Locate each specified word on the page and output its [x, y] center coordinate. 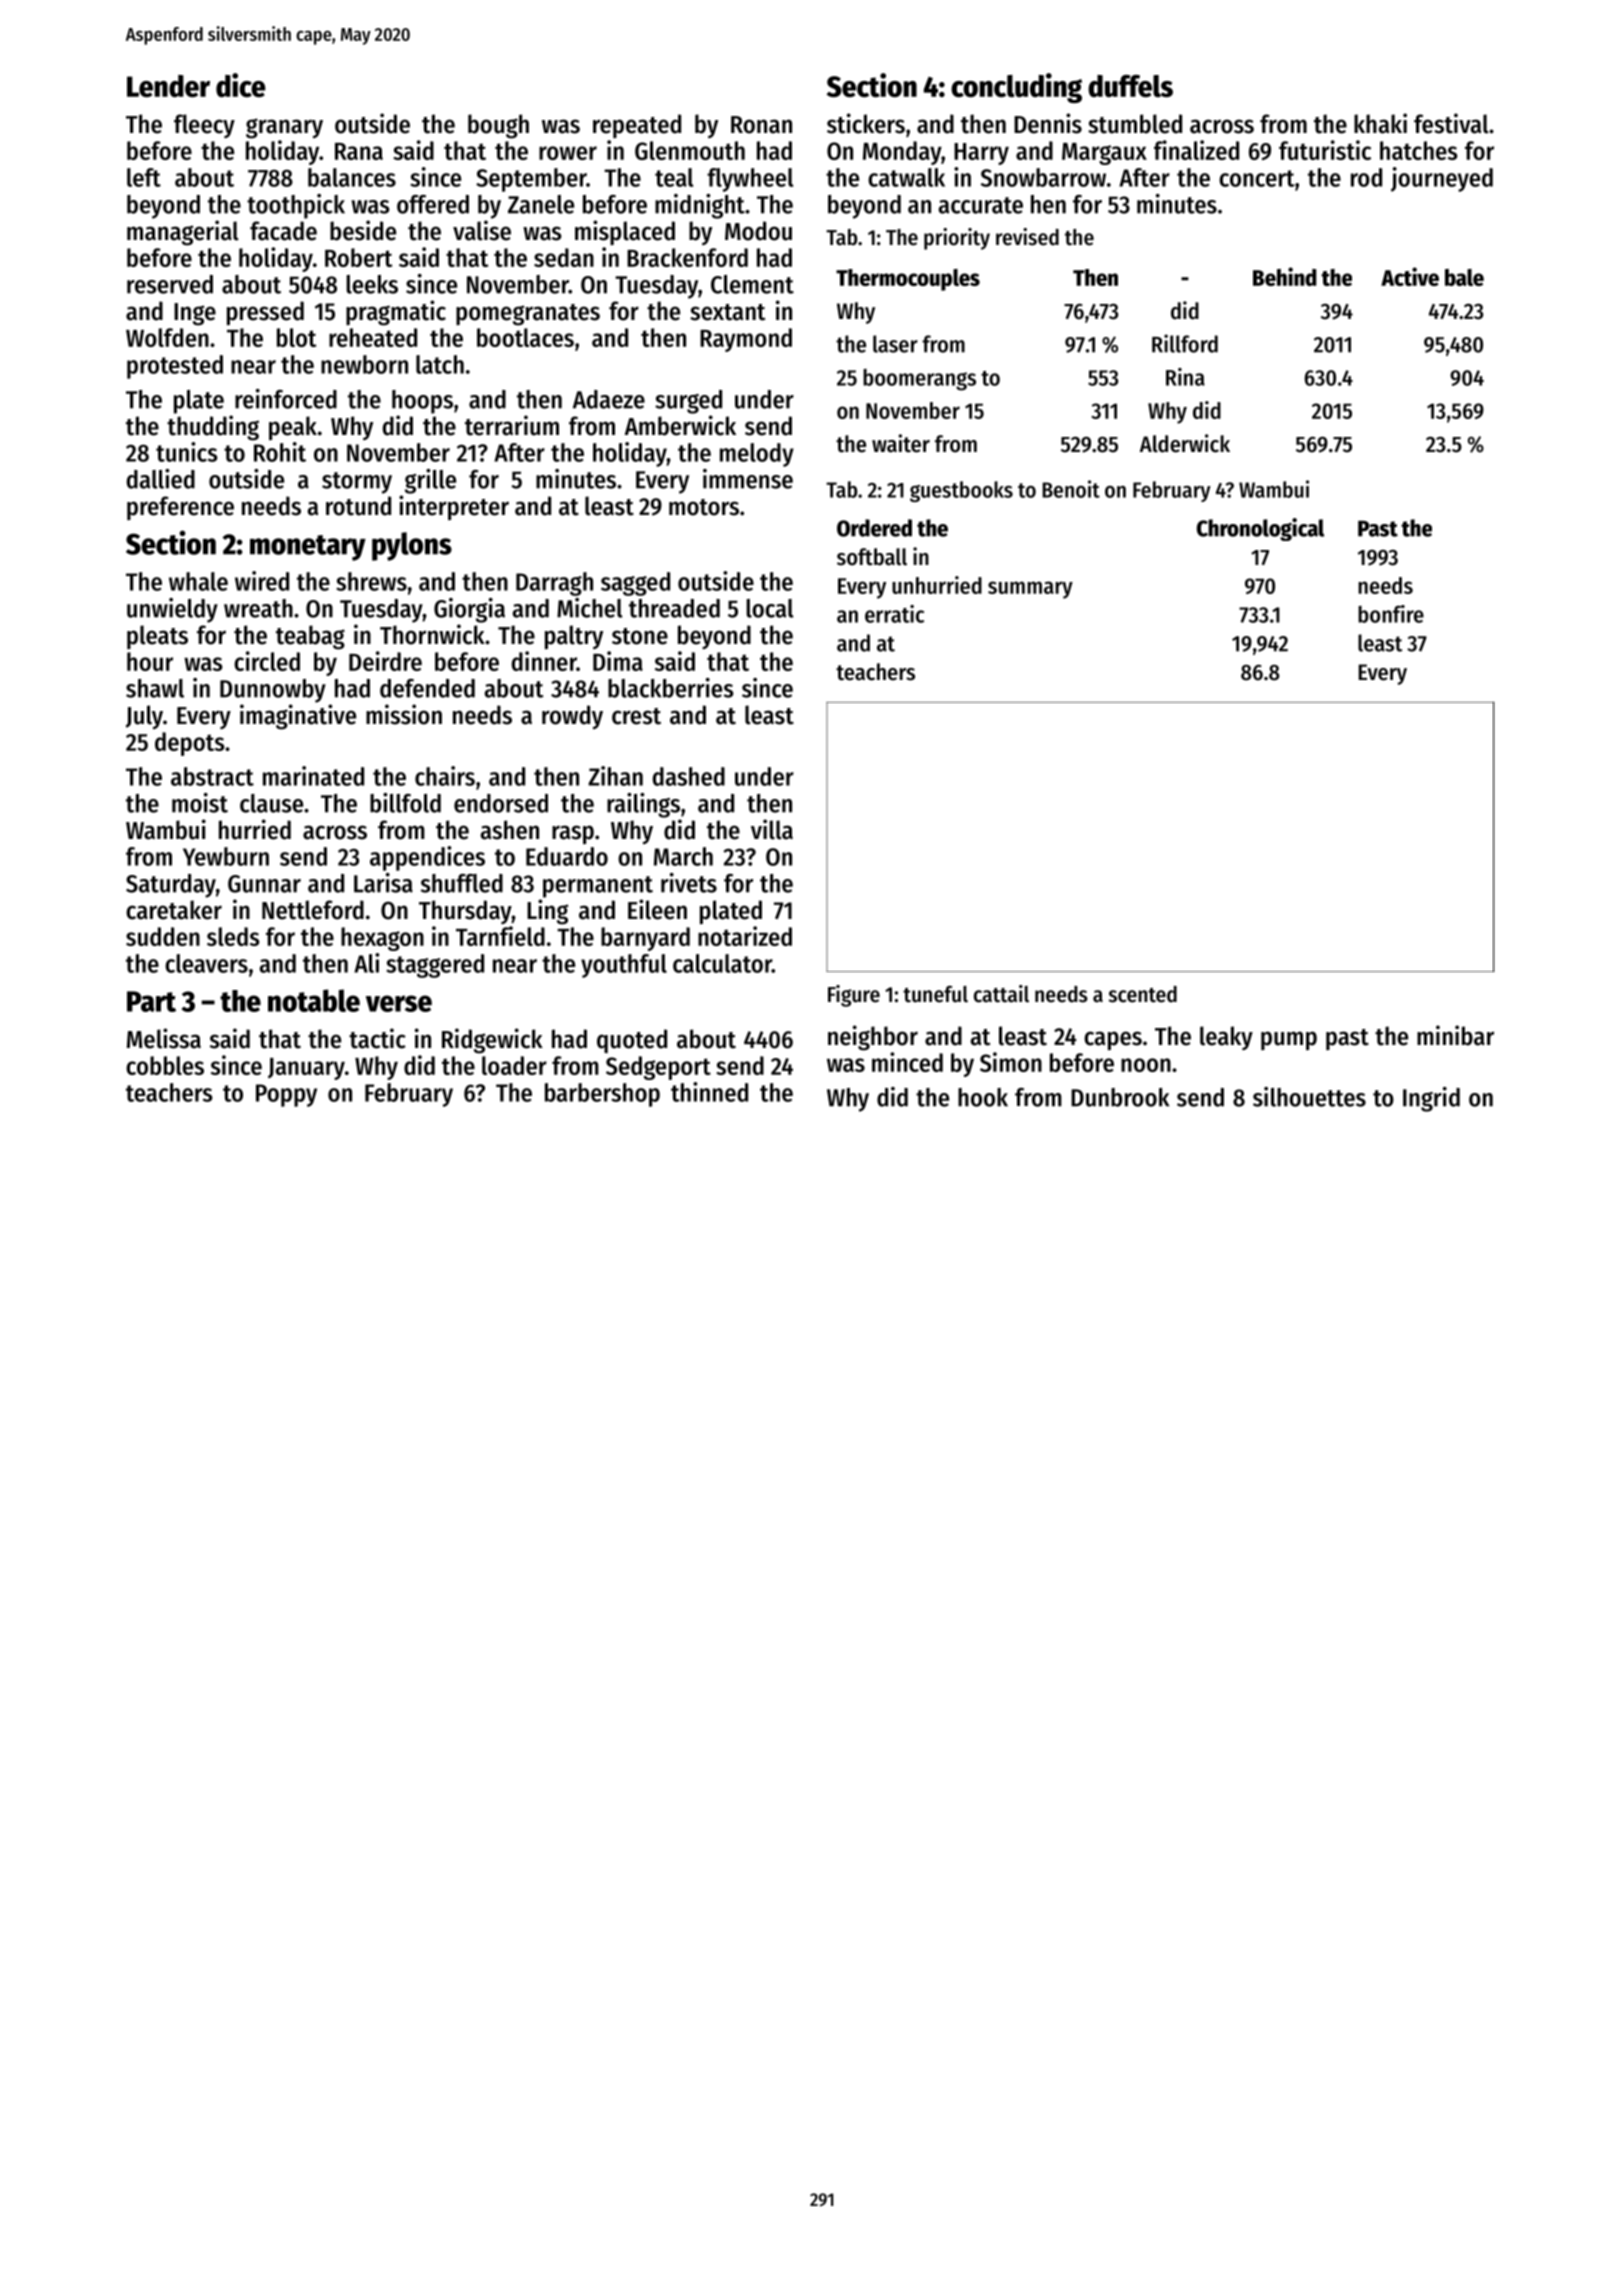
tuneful [935, 994]
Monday [902, 153]
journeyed [1442, 179]
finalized [1196, 150]
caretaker [174, 910]
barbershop [602, 1095]
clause [271, 803]
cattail [1001, 994]
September [531, 180]
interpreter [454, 507]
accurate [981, 205]
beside [363, 230]
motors [704, 507]
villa [772, 829]
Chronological [1260, 529]
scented [1143, 994]
